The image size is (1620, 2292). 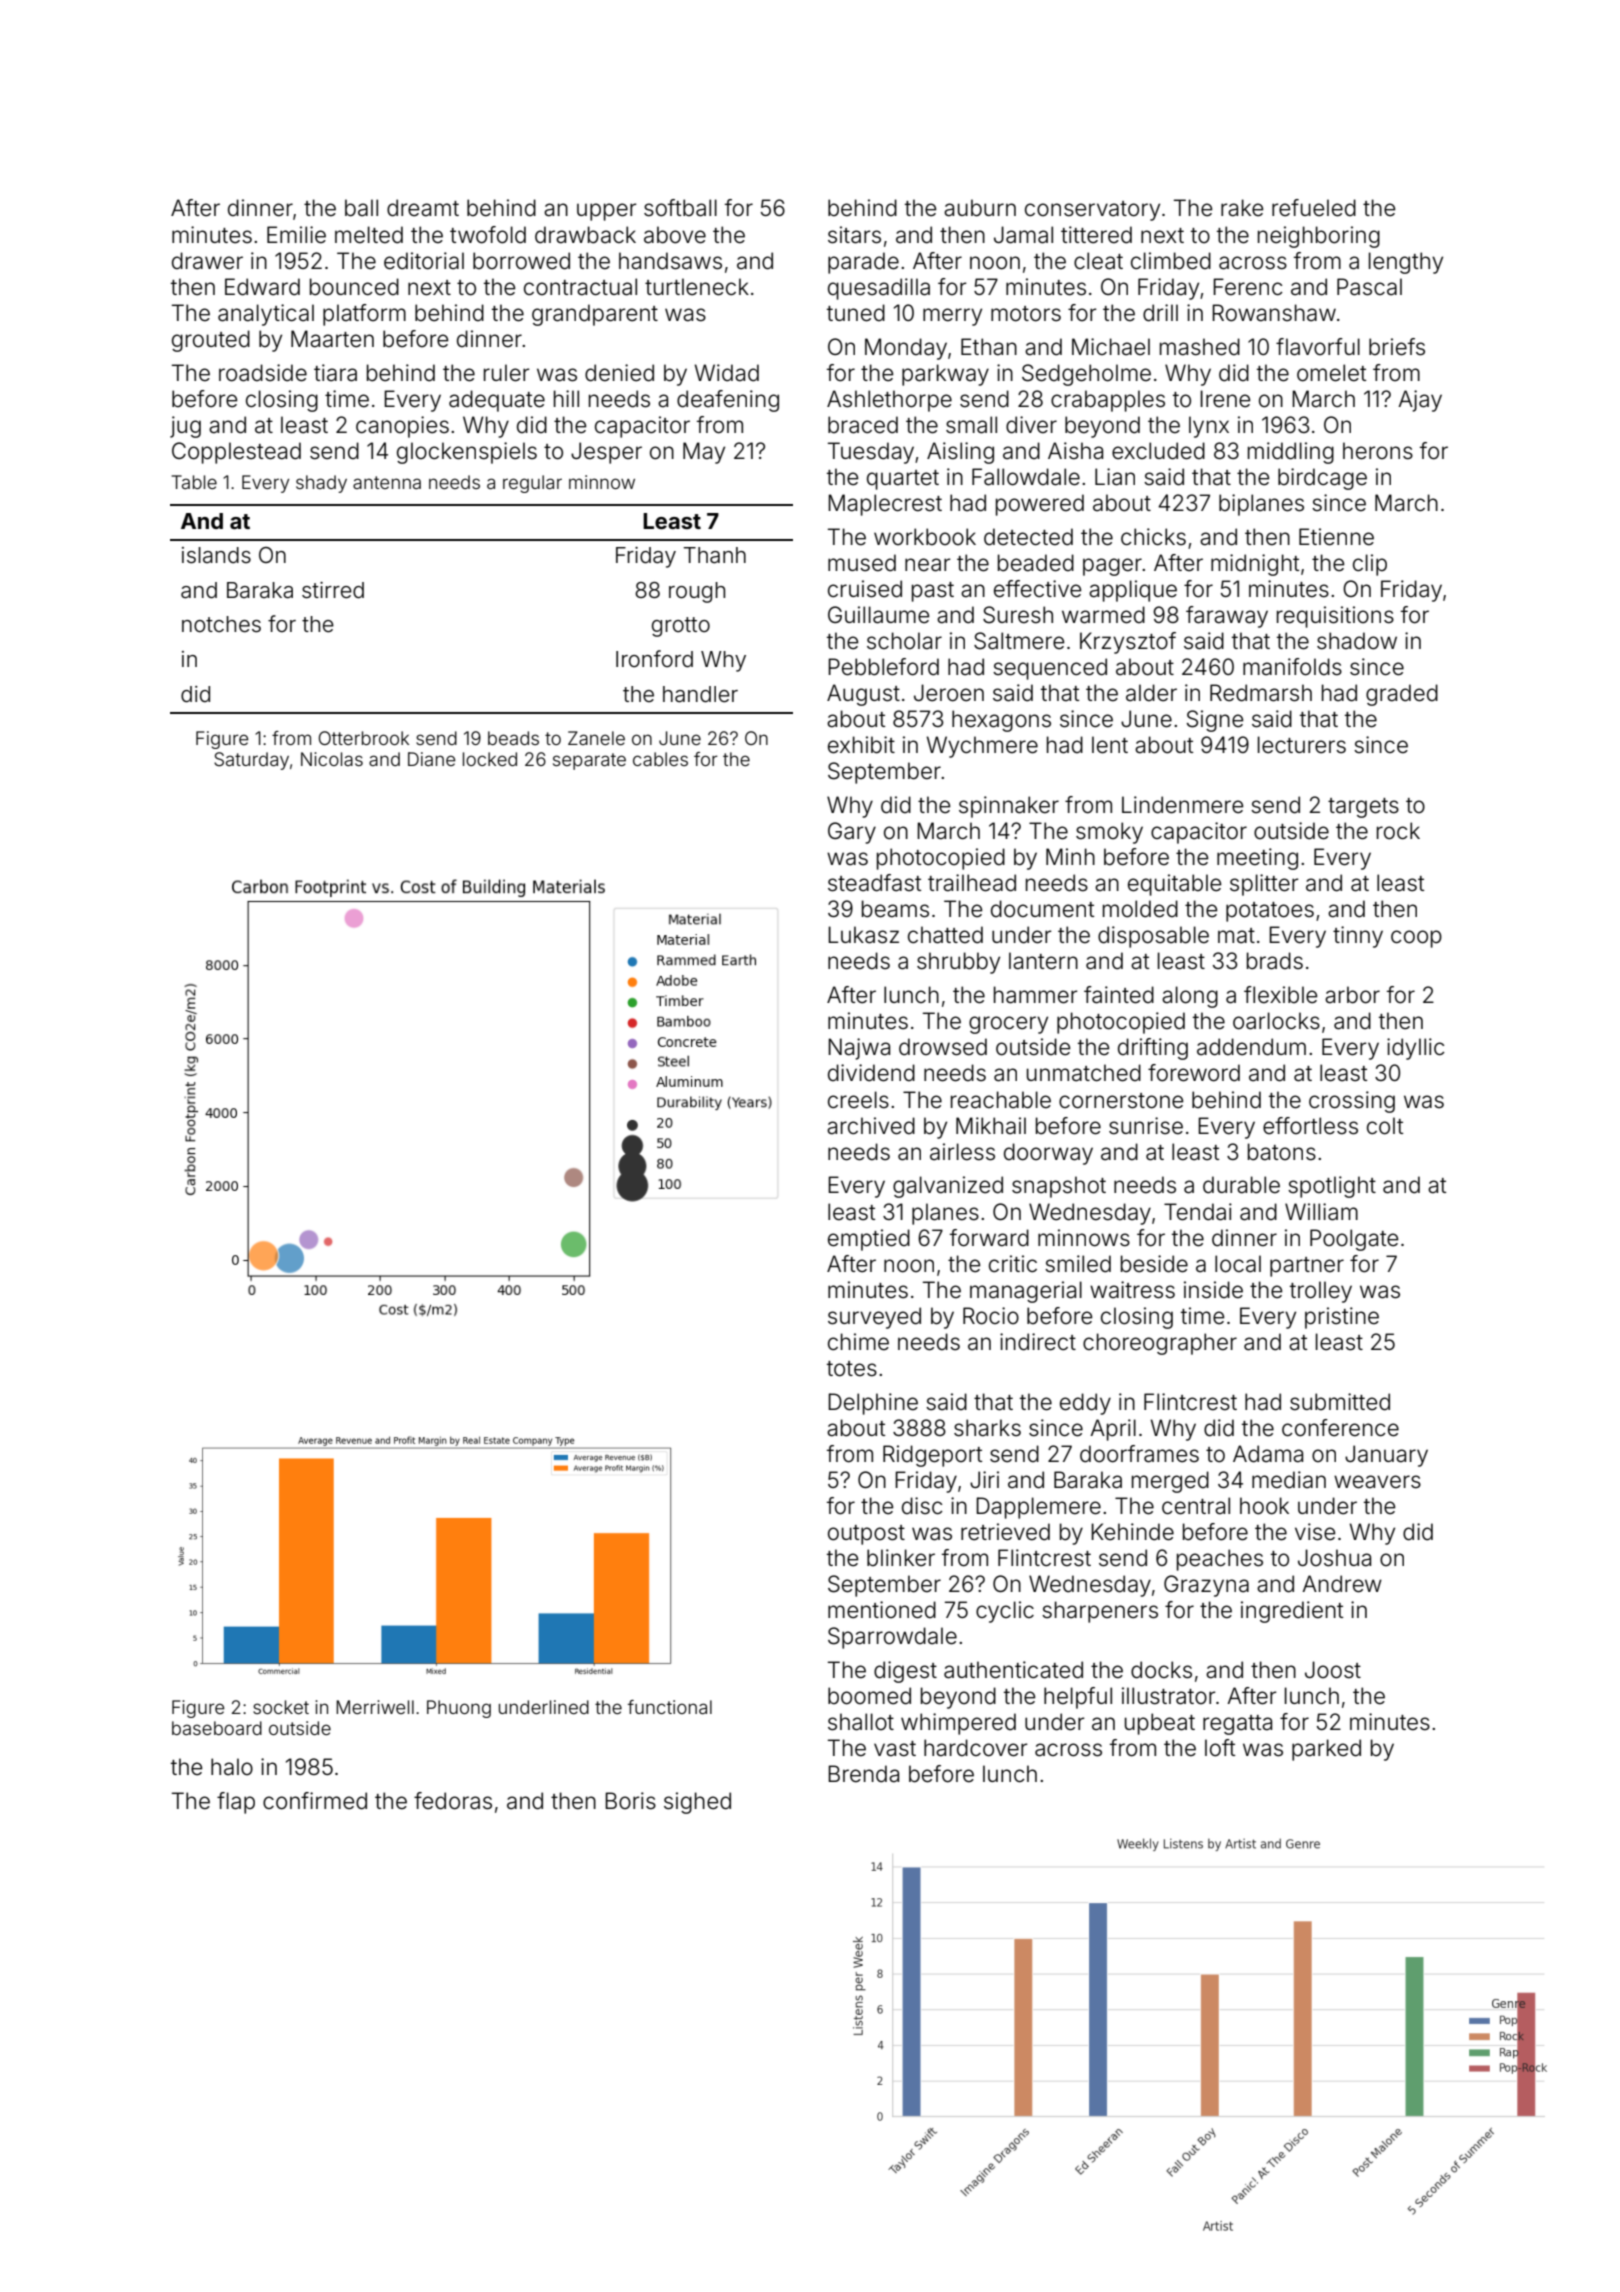 What do you see at coordinates (903, 480) in the image?
I see `quartet` at bounding box center [903, 480].
